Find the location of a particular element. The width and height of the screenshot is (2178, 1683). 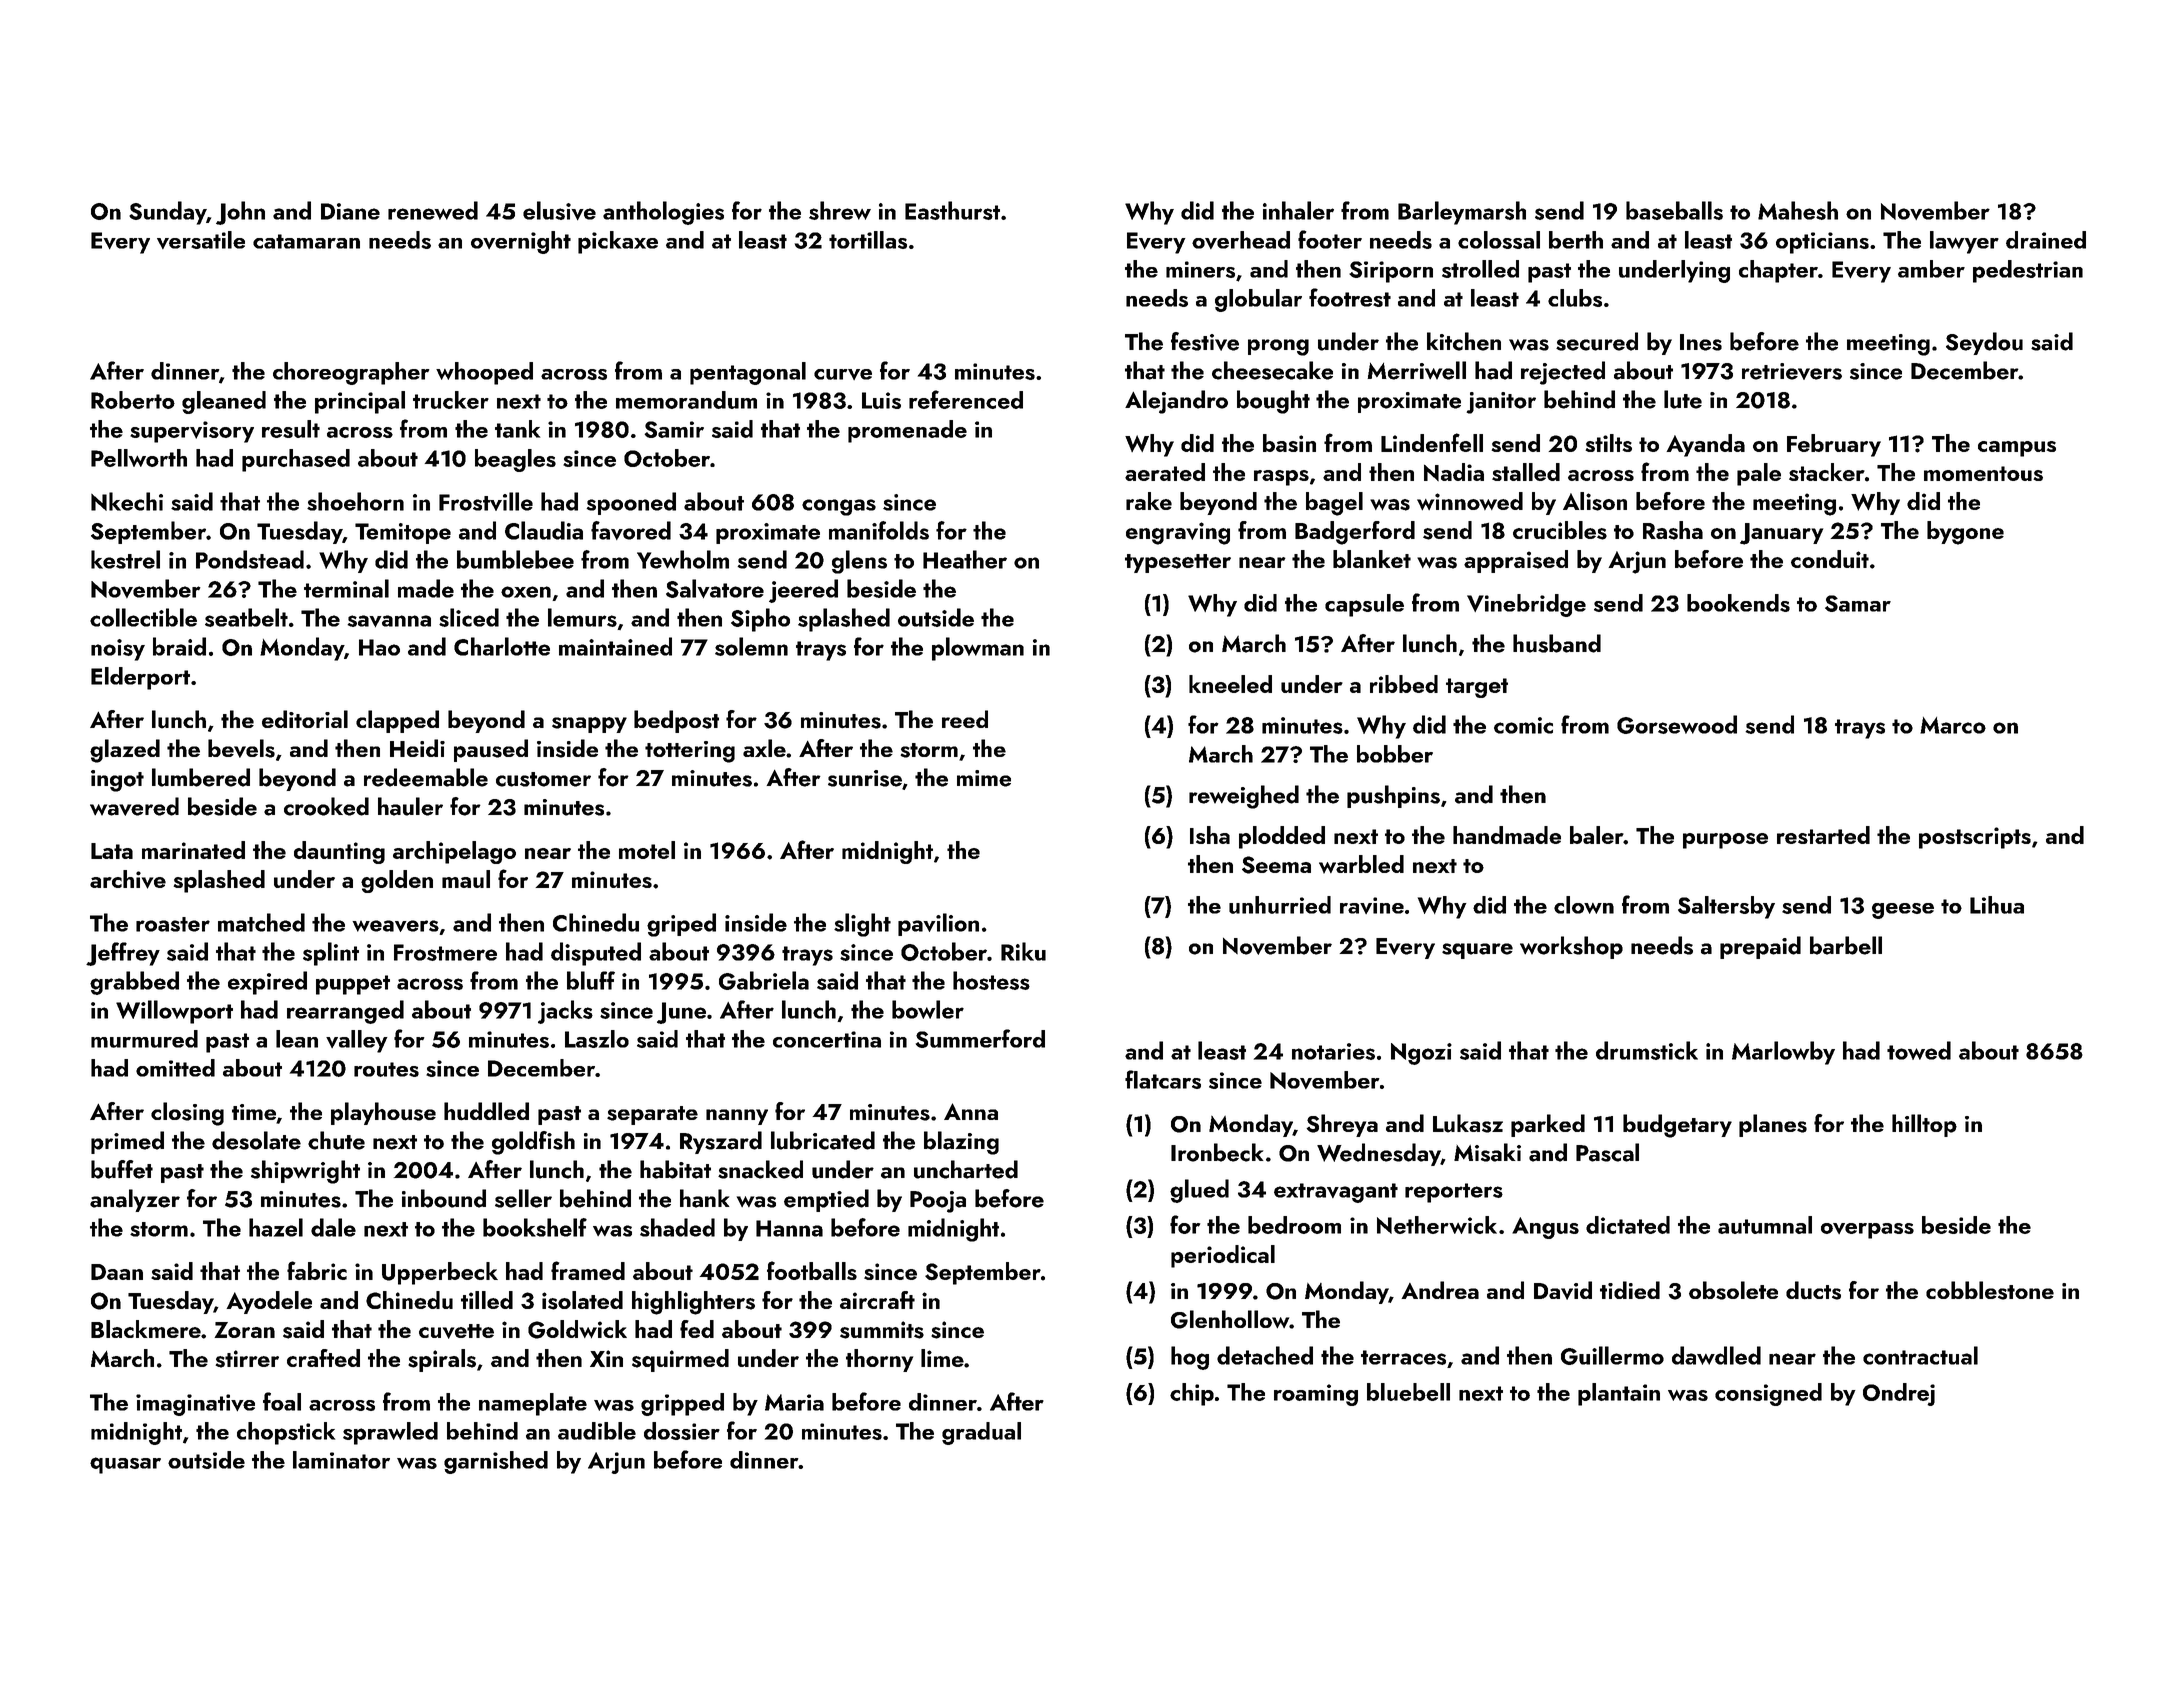

Jeffrey is located at coordinates (123, 954).
